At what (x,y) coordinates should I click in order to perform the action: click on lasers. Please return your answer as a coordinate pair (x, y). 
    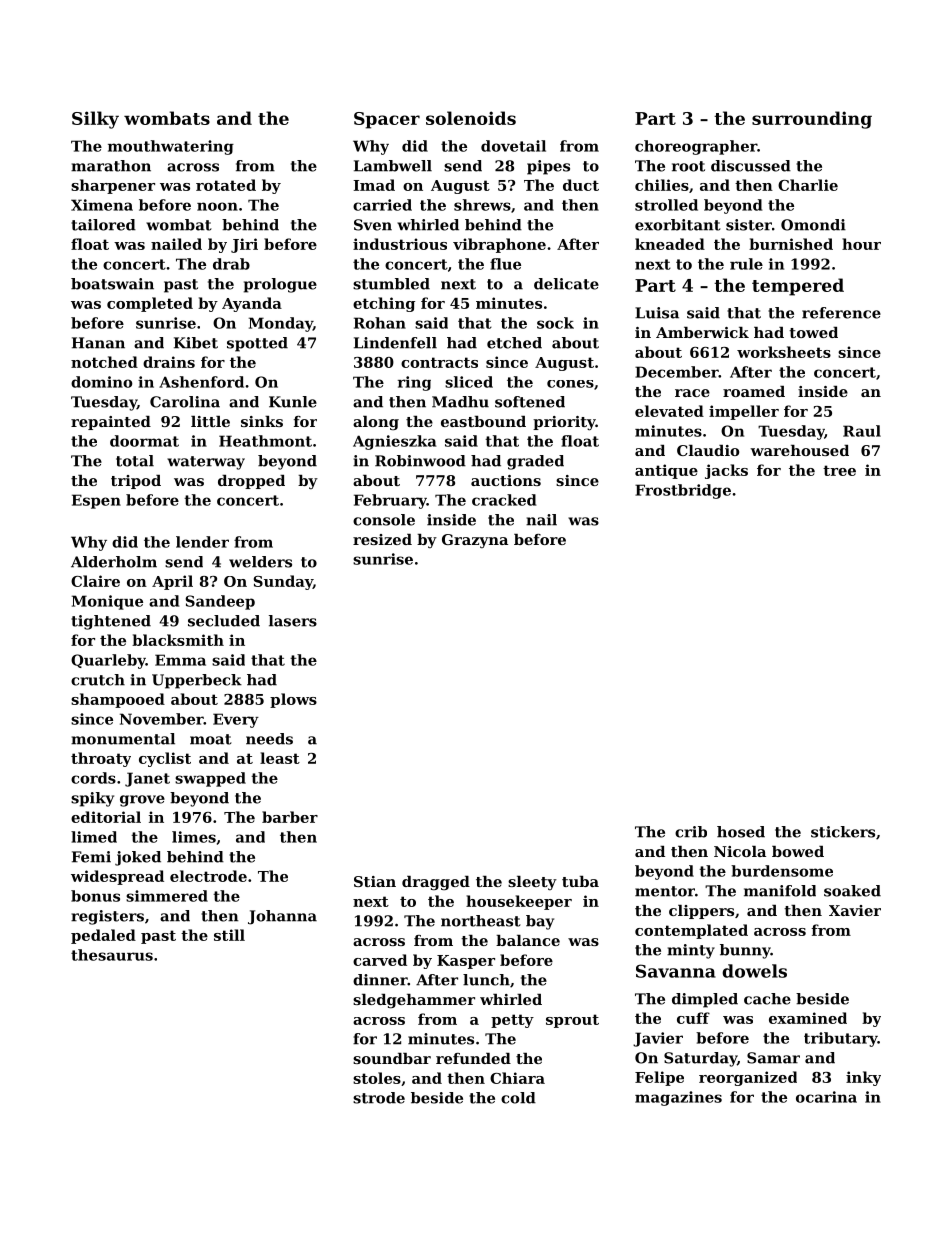
    Looking at the image, I should click on (293, 621).
